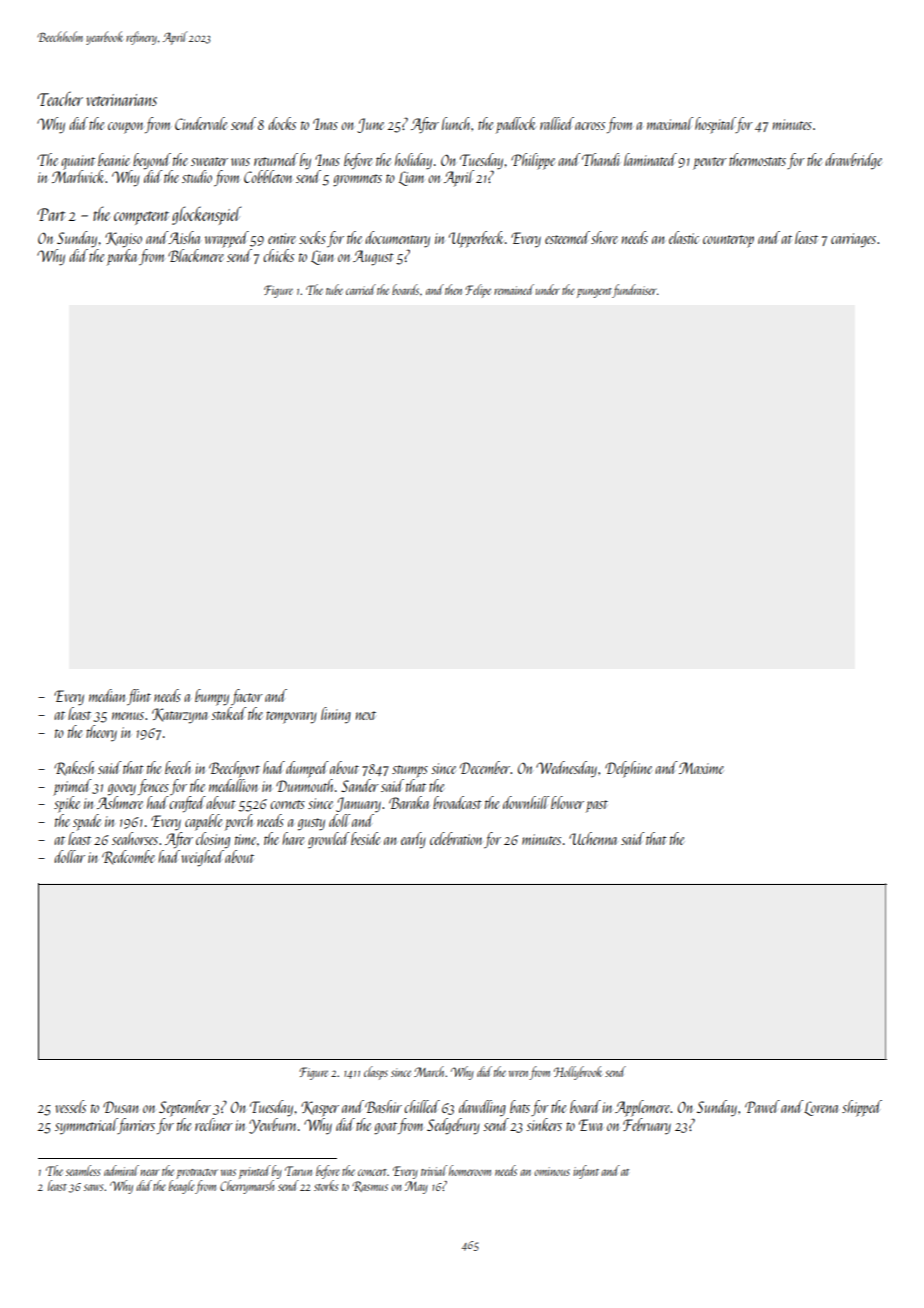 The image size is (924, 1308). Describe the element at coordinates (586, 1172) in the screenshot. I see `infant` at that location.
